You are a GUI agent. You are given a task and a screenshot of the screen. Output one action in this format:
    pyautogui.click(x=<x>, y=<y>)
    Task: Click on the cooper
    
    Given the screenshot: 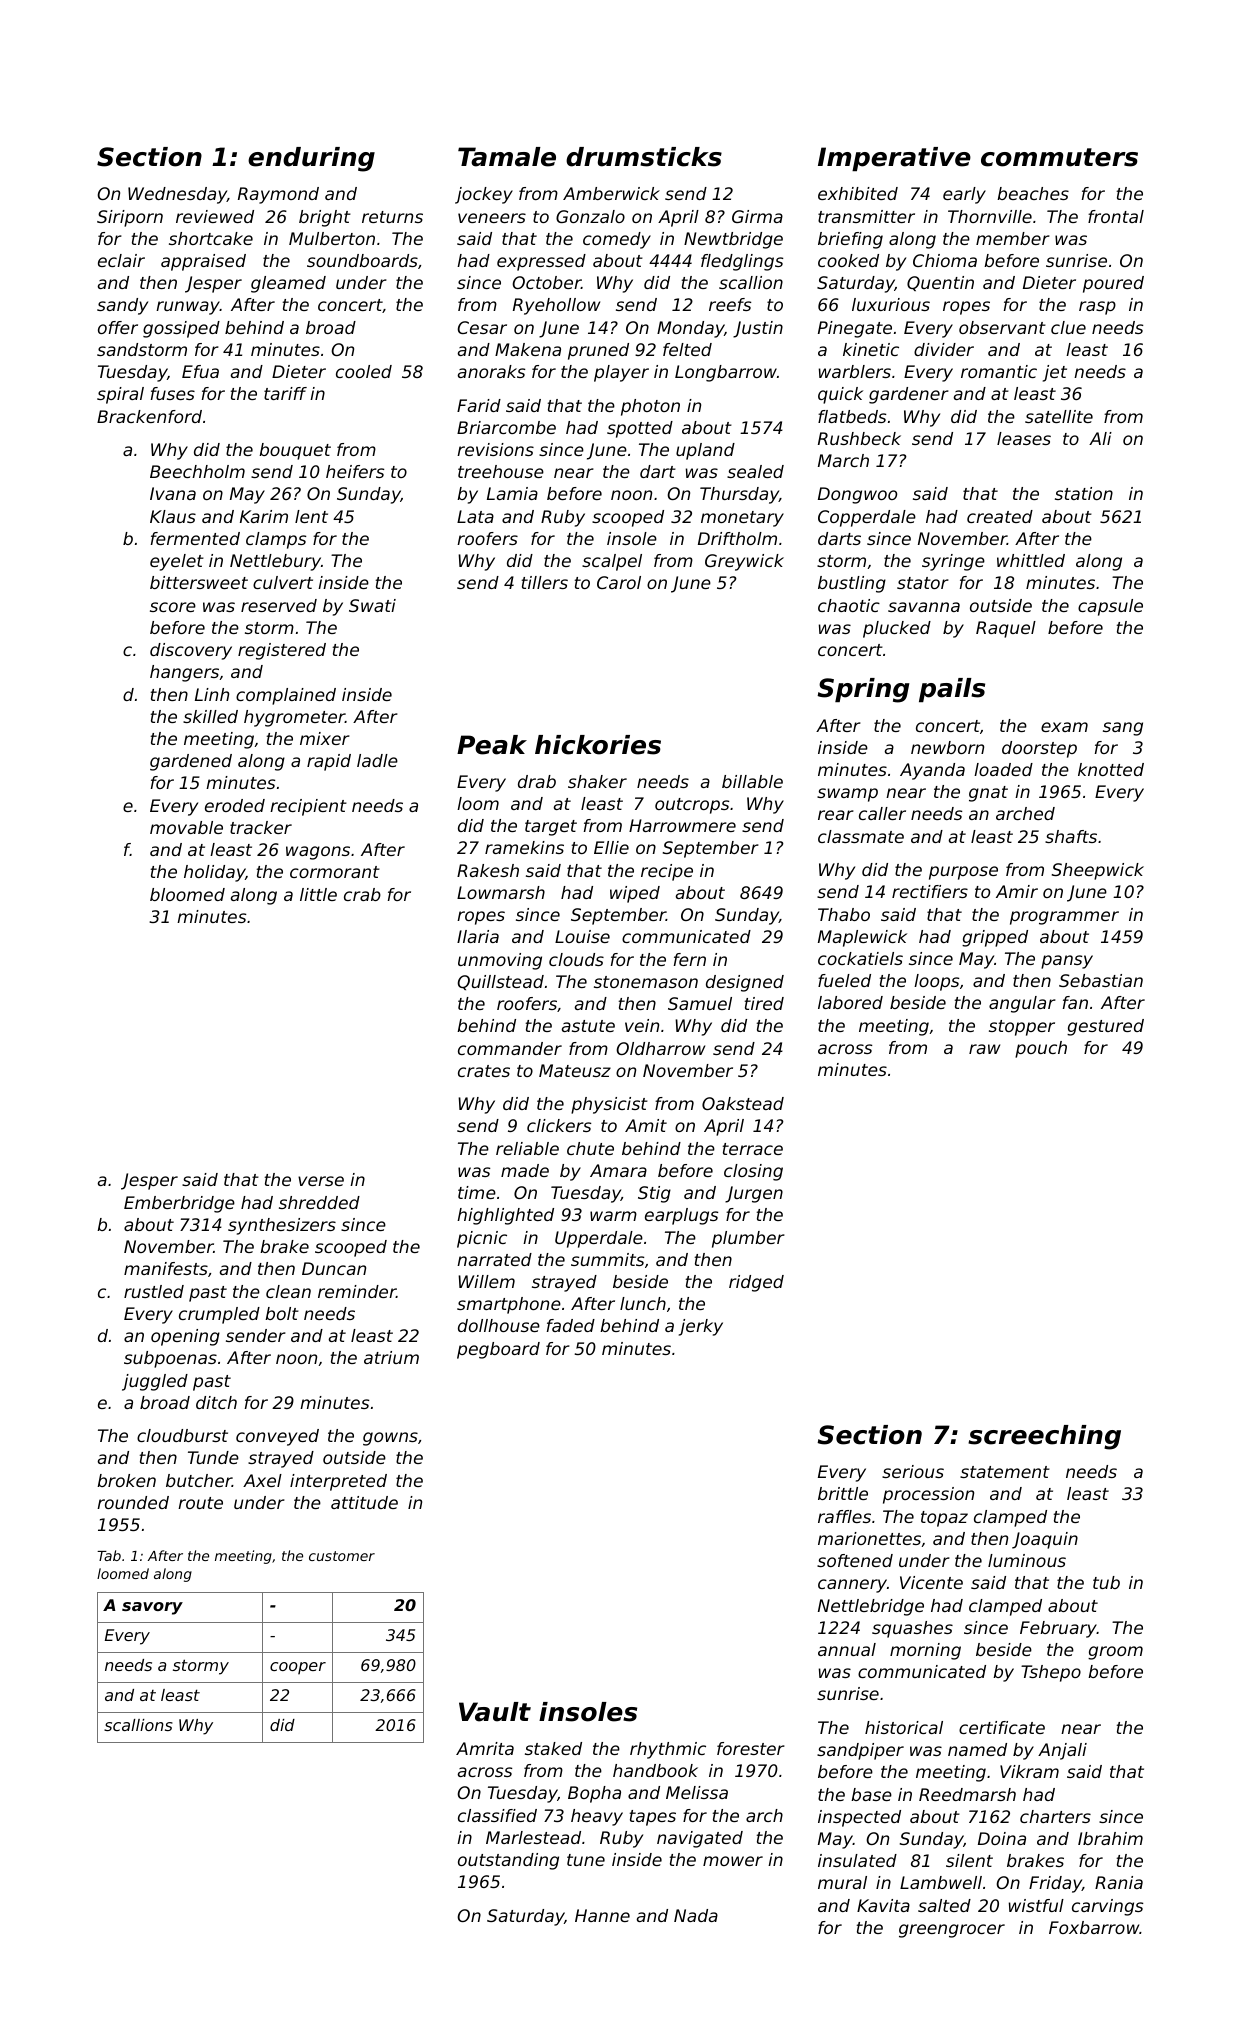 What is the action you would take?
    pyautogui.click(x=298, y=1668)
